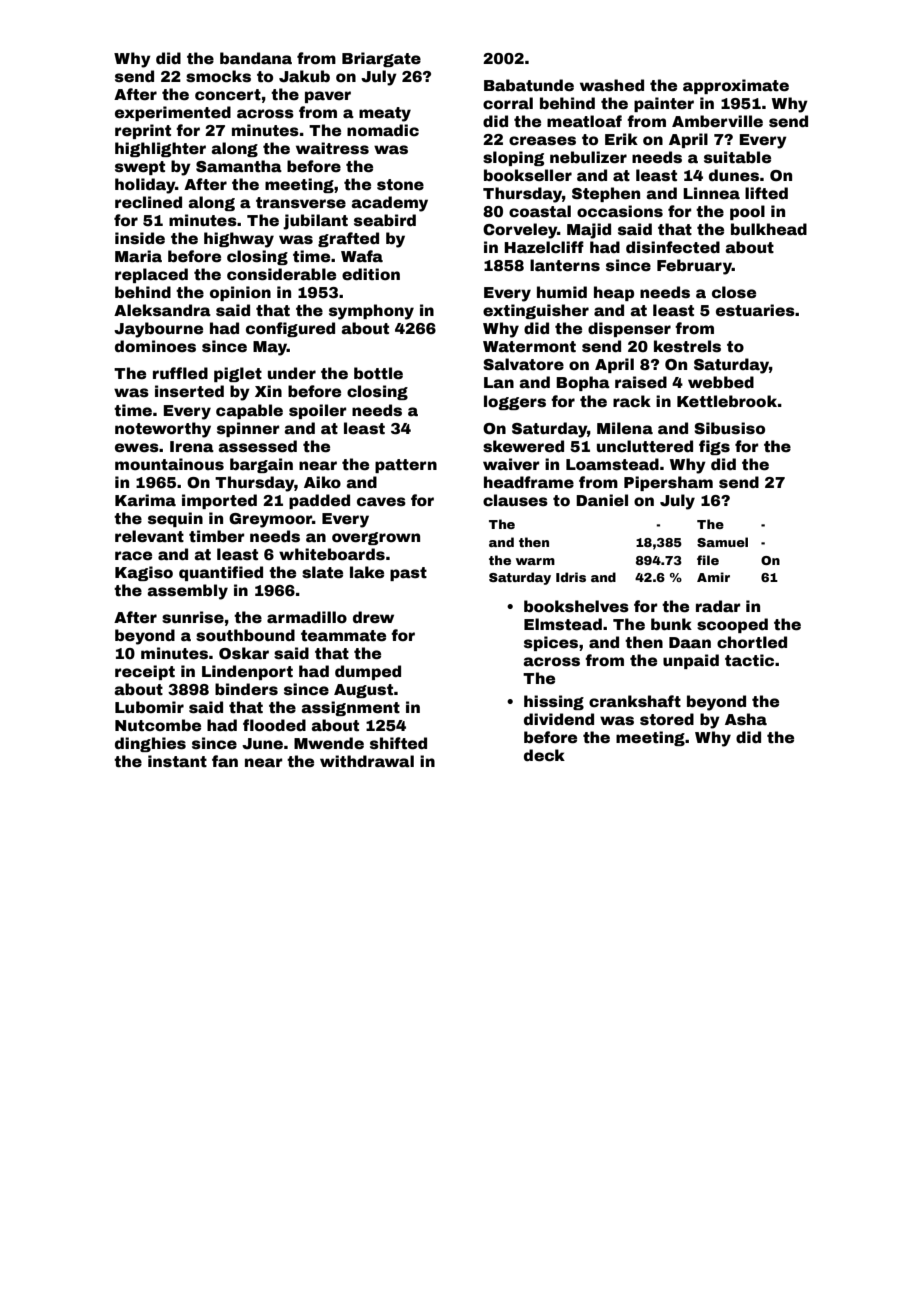  What do you see at coordinates (138, 256) in the image?
I see `Maria` at bounding box center [138, 256].
